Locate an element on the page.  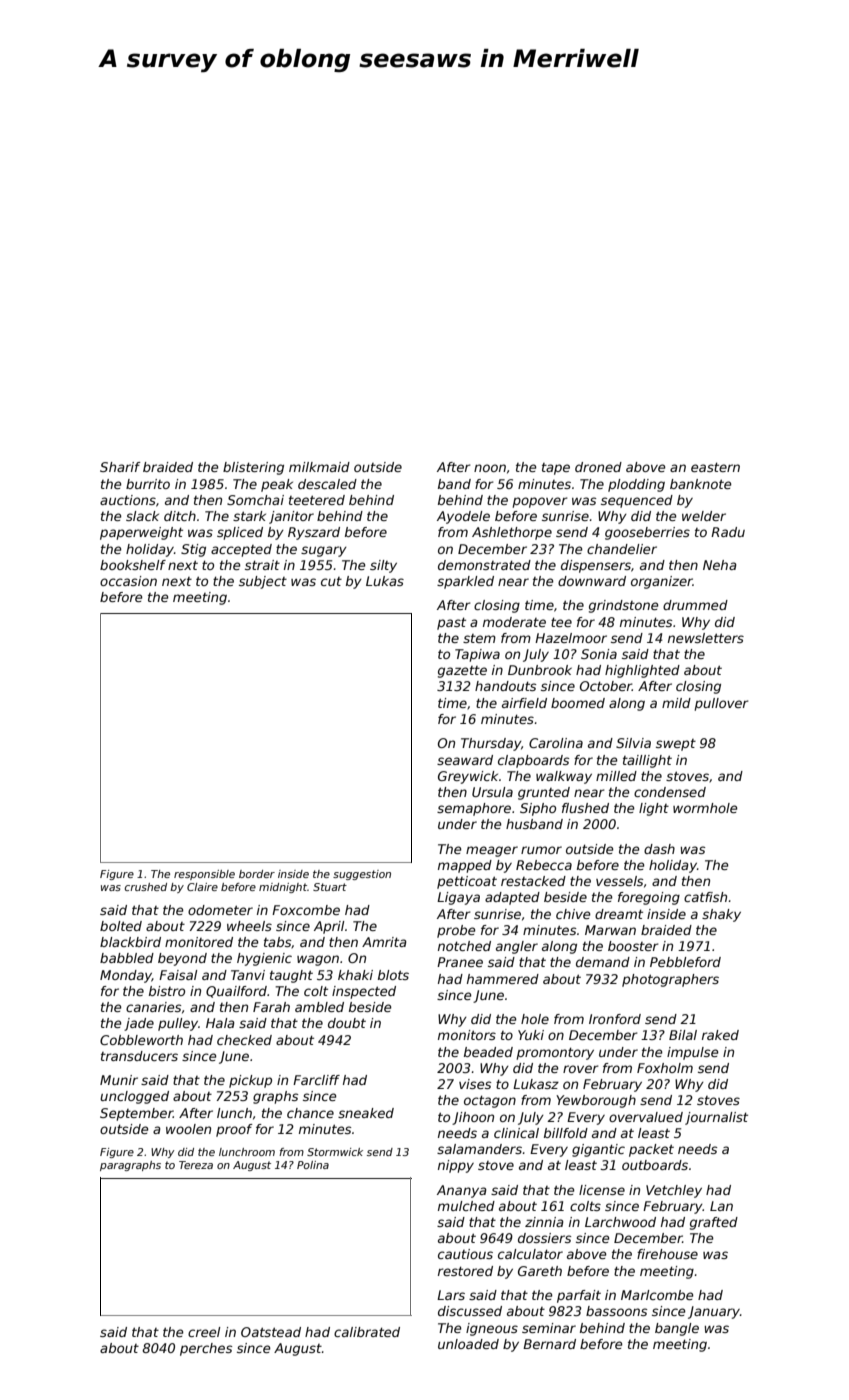
Monday is located at coordinates (126, 976).
